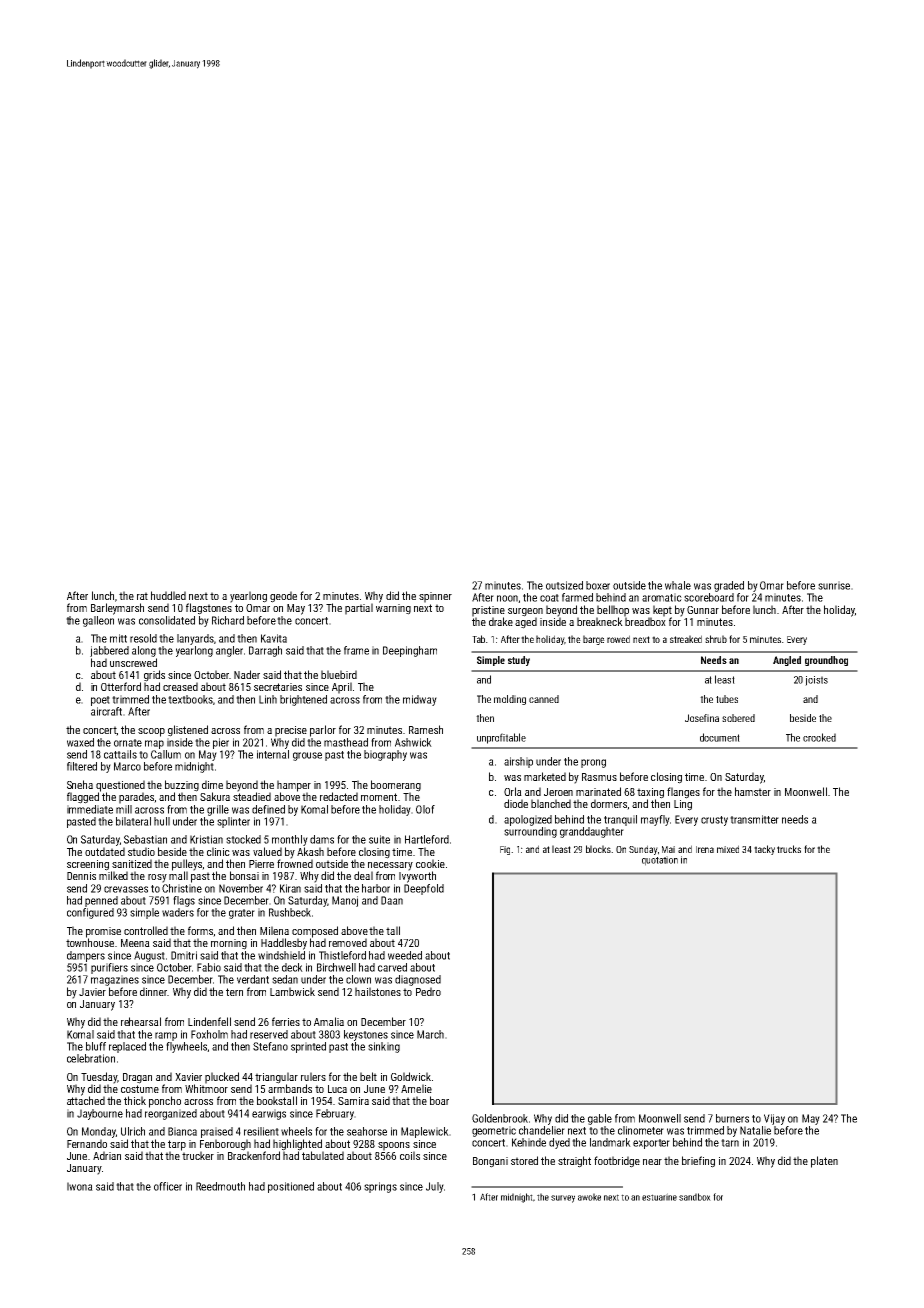  What do you see at coordinates (91, 1058) in the screenshot?
I see `celebration` at bounding box center [91, 1058].
